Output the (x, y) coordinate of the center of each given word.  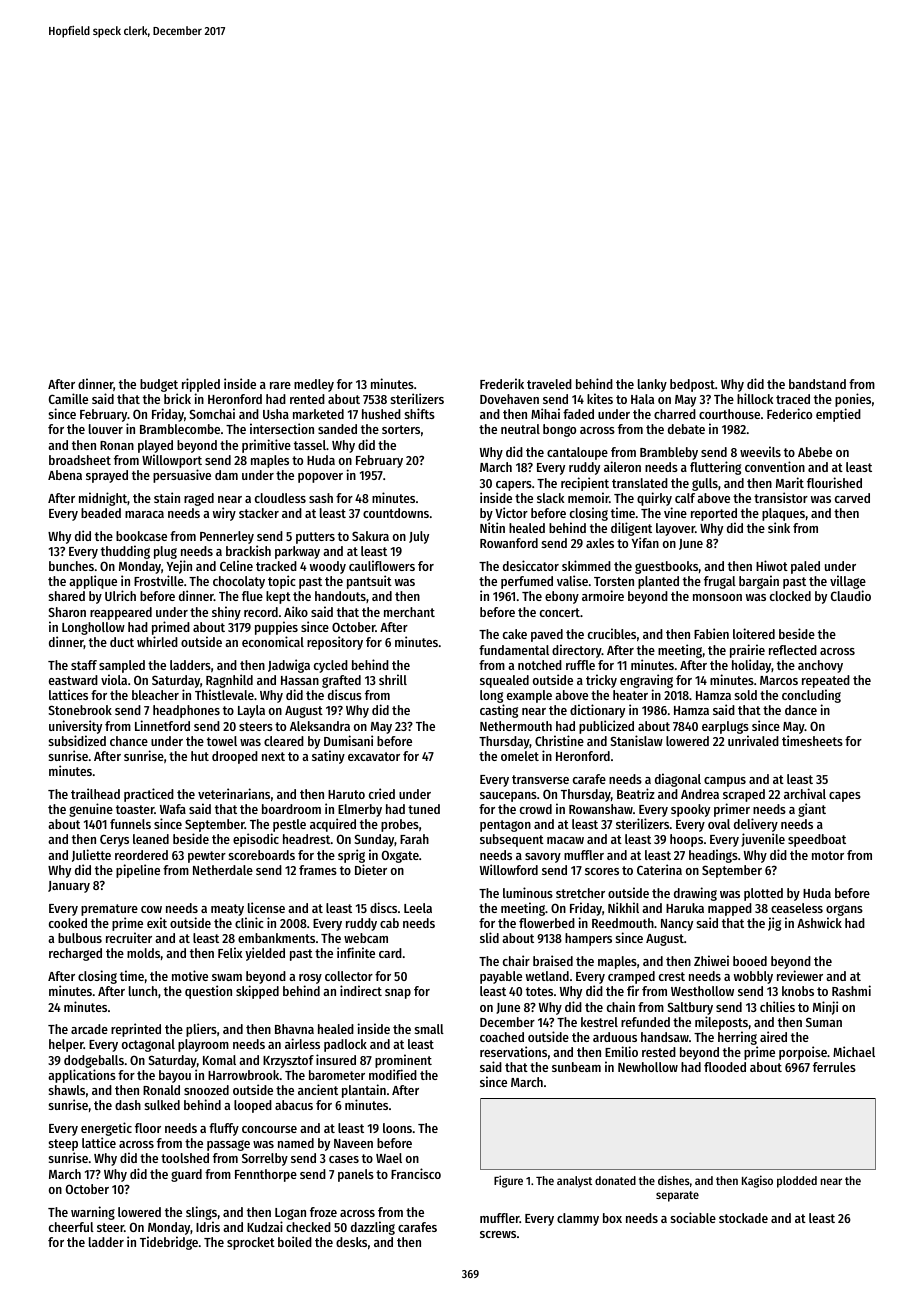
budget (159, 385)
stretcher (580, 893)
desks (351, 1242)
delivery (756, 826)
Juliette (91, 855)
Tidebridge (169, 1243)
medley (314, 385)
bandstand (817, 384)
